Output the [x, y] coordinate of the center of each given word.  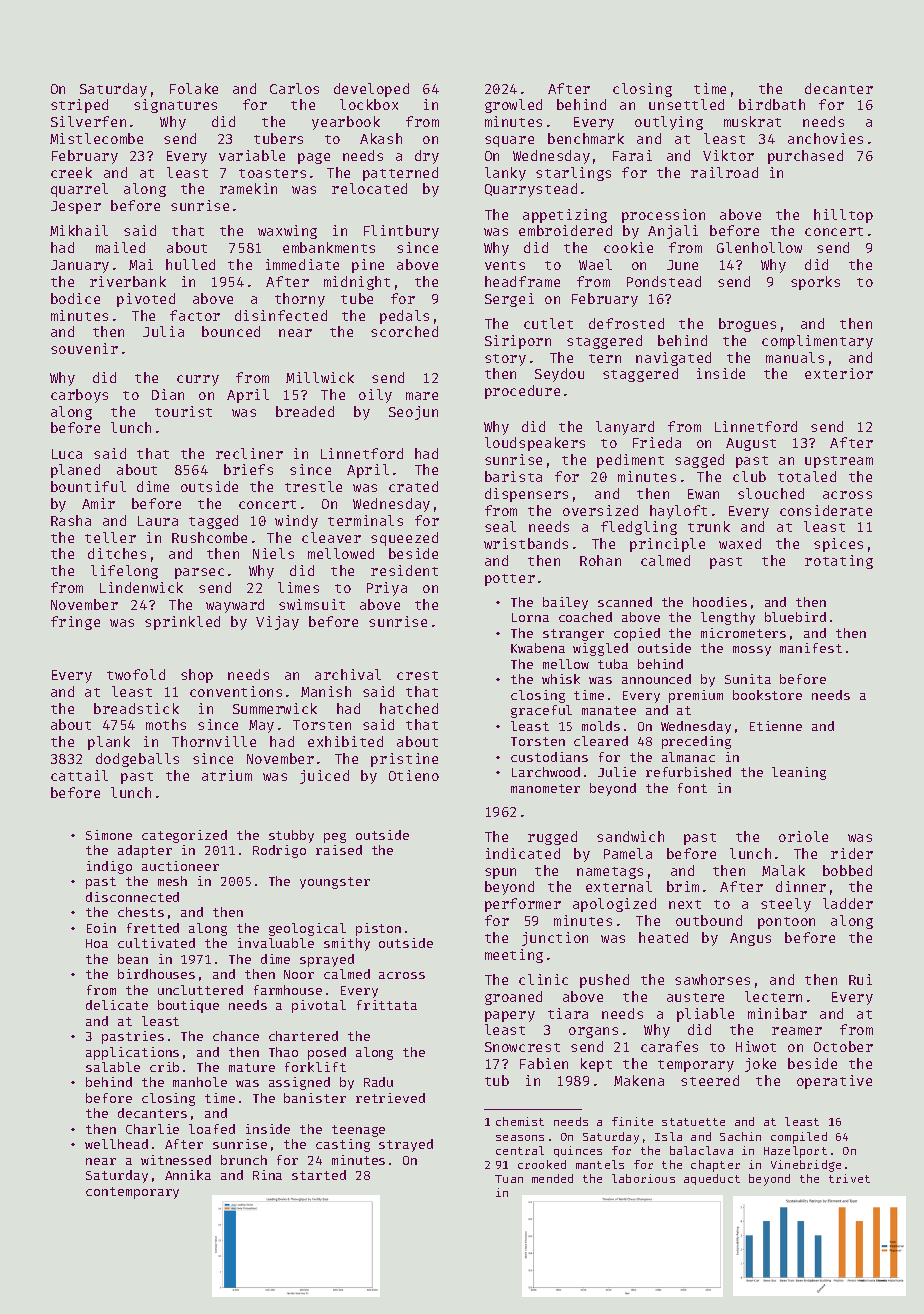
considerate [826, 510]
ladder [848, 903]
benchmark [586, 138]
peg [335, 838]
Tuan [509, 1179]
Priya [387, 589]
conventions [236, 691]
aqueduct [712, 1179]
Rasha [71, 520]
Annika [188, 1175]
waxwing [287, 232]
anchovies [825, 138]
